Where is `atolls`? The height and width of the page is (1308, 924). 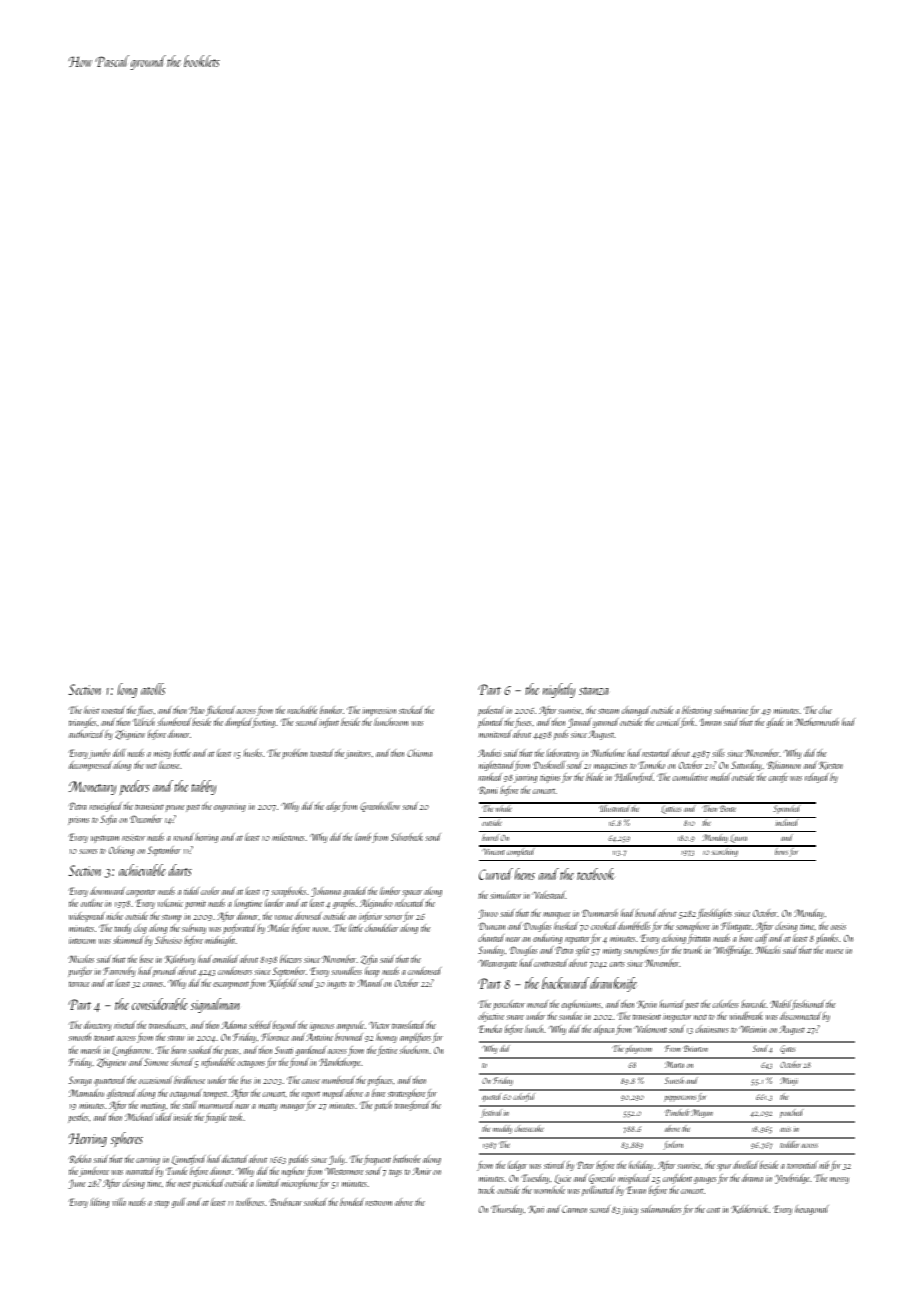 atolls is located at coordinates (153, 689).
